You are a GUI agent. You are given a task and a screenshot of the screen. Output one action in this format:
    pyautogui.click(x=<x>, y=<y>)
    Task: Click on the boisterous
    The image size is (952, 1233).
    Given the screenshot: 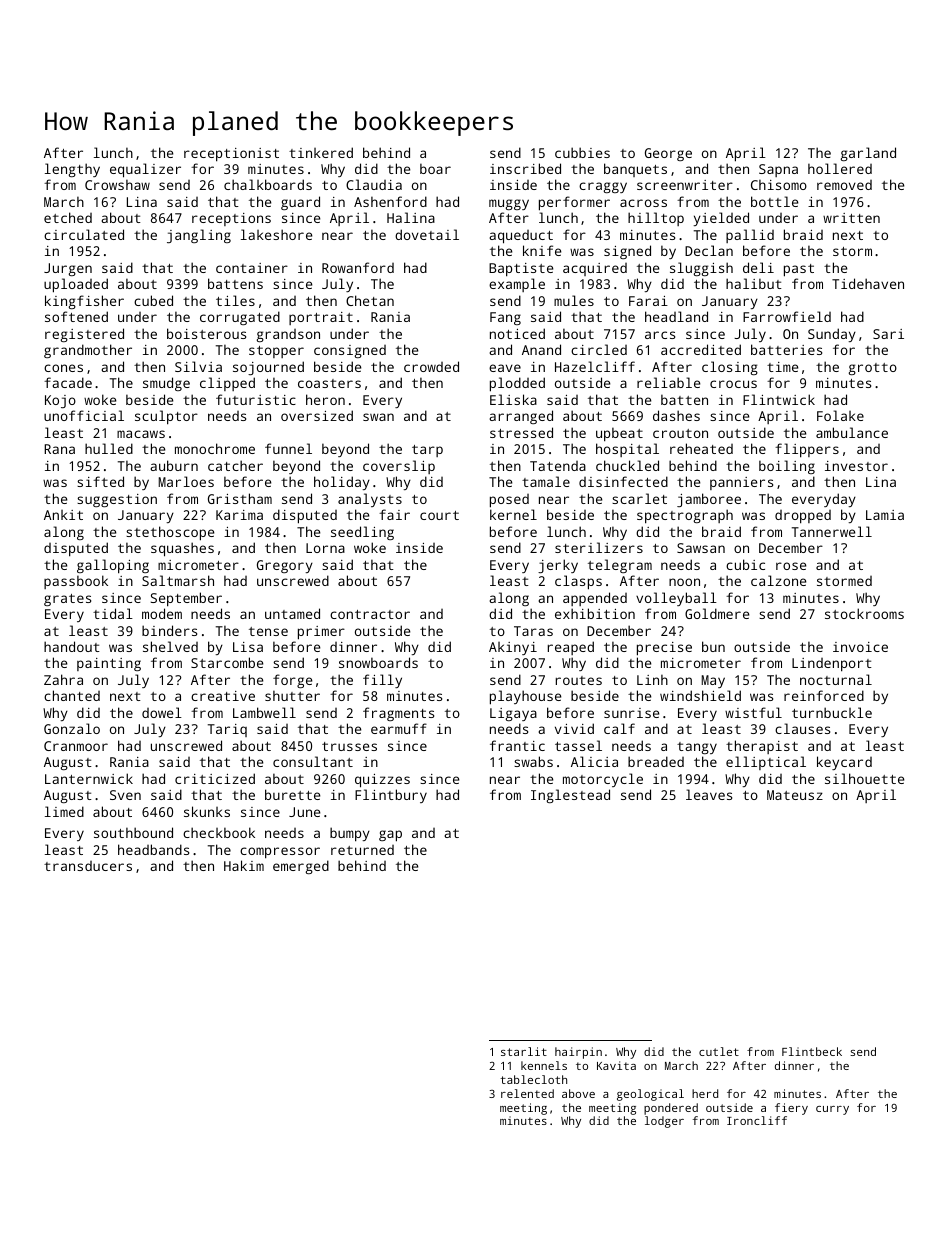 What is the action you would take?
    pyautogui.click(x=206, y=333)
